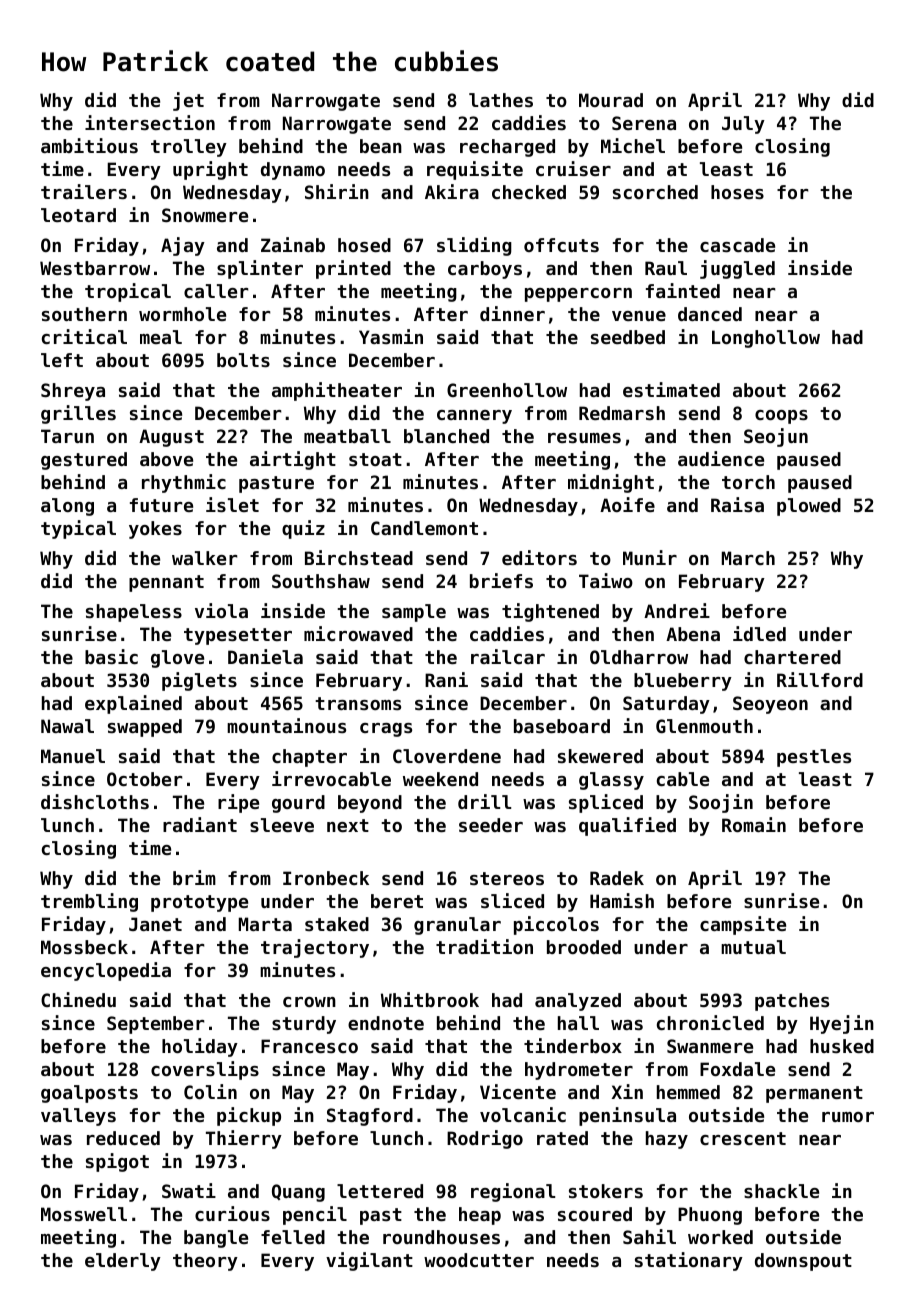 The image size is (924, 1308). I want to click on juggled, so click(737, 269).
